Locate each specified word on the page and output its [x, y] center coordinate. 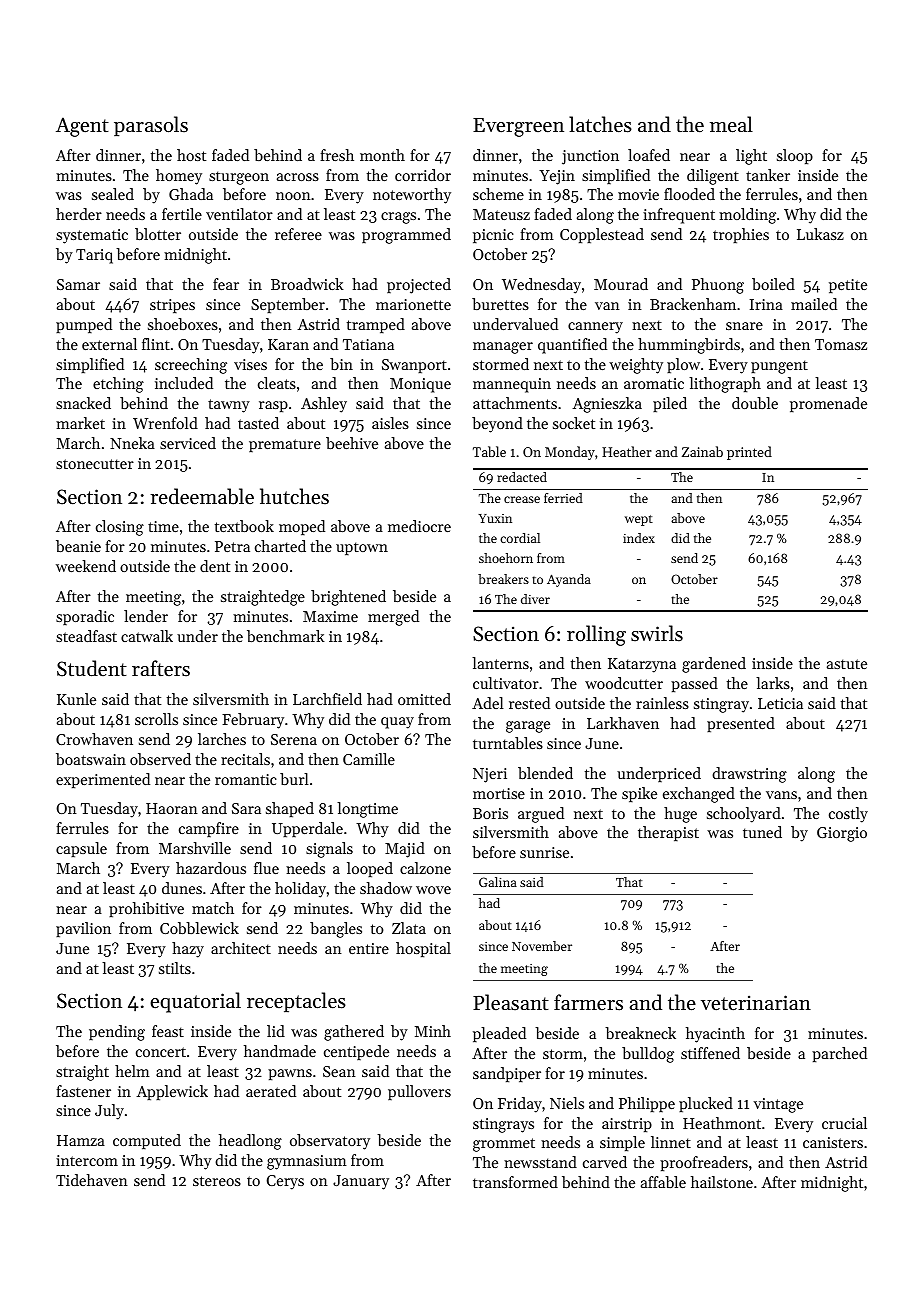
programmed [406, 236]
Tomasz [841, 344]
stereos [217, 1181]
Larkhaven [623, 723]
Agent [82, 127]
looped [370, 869]
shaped [290, 809]
